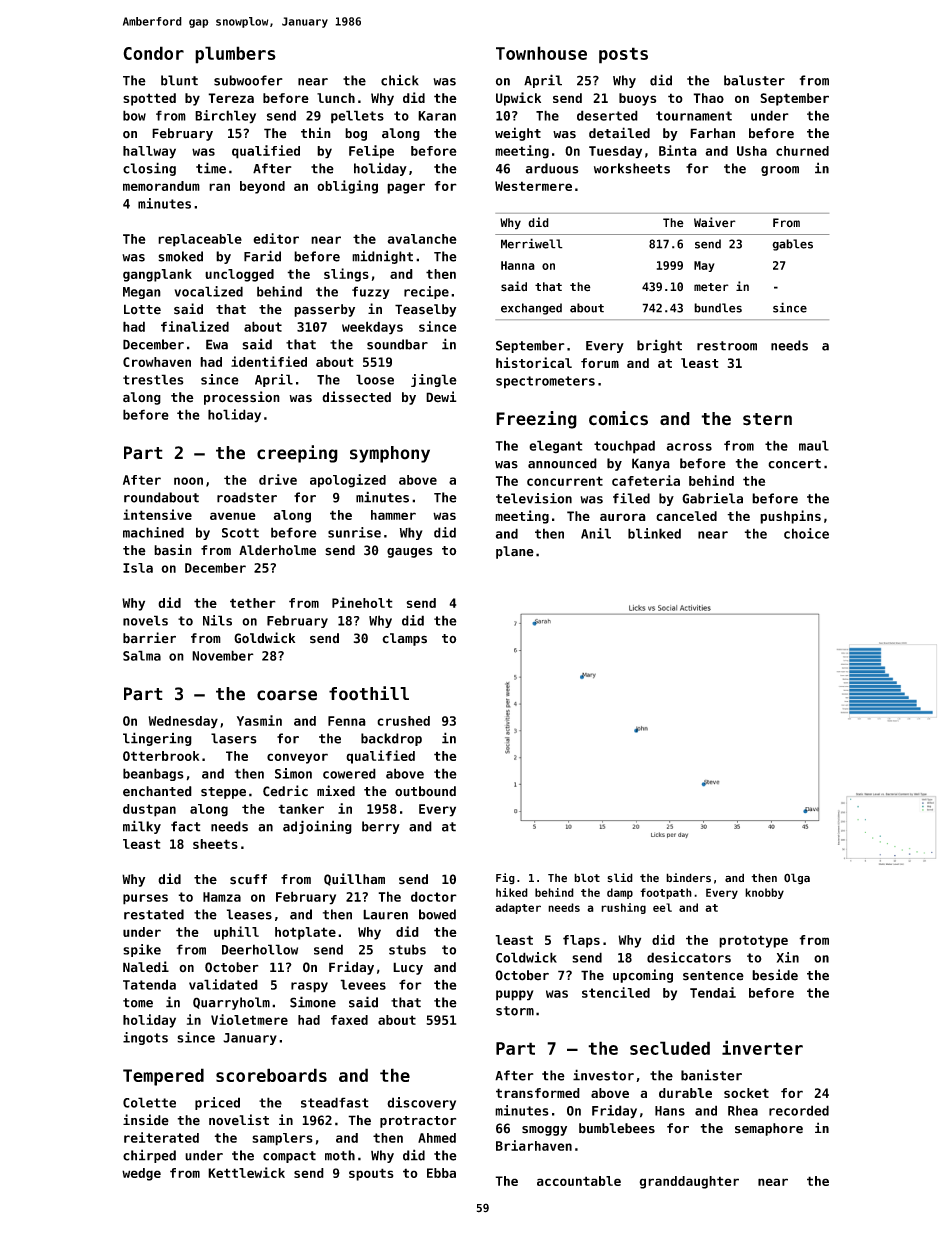 This screenshot has height=1233, width=952. I want to click on Townhouse, so click(541, 53).
